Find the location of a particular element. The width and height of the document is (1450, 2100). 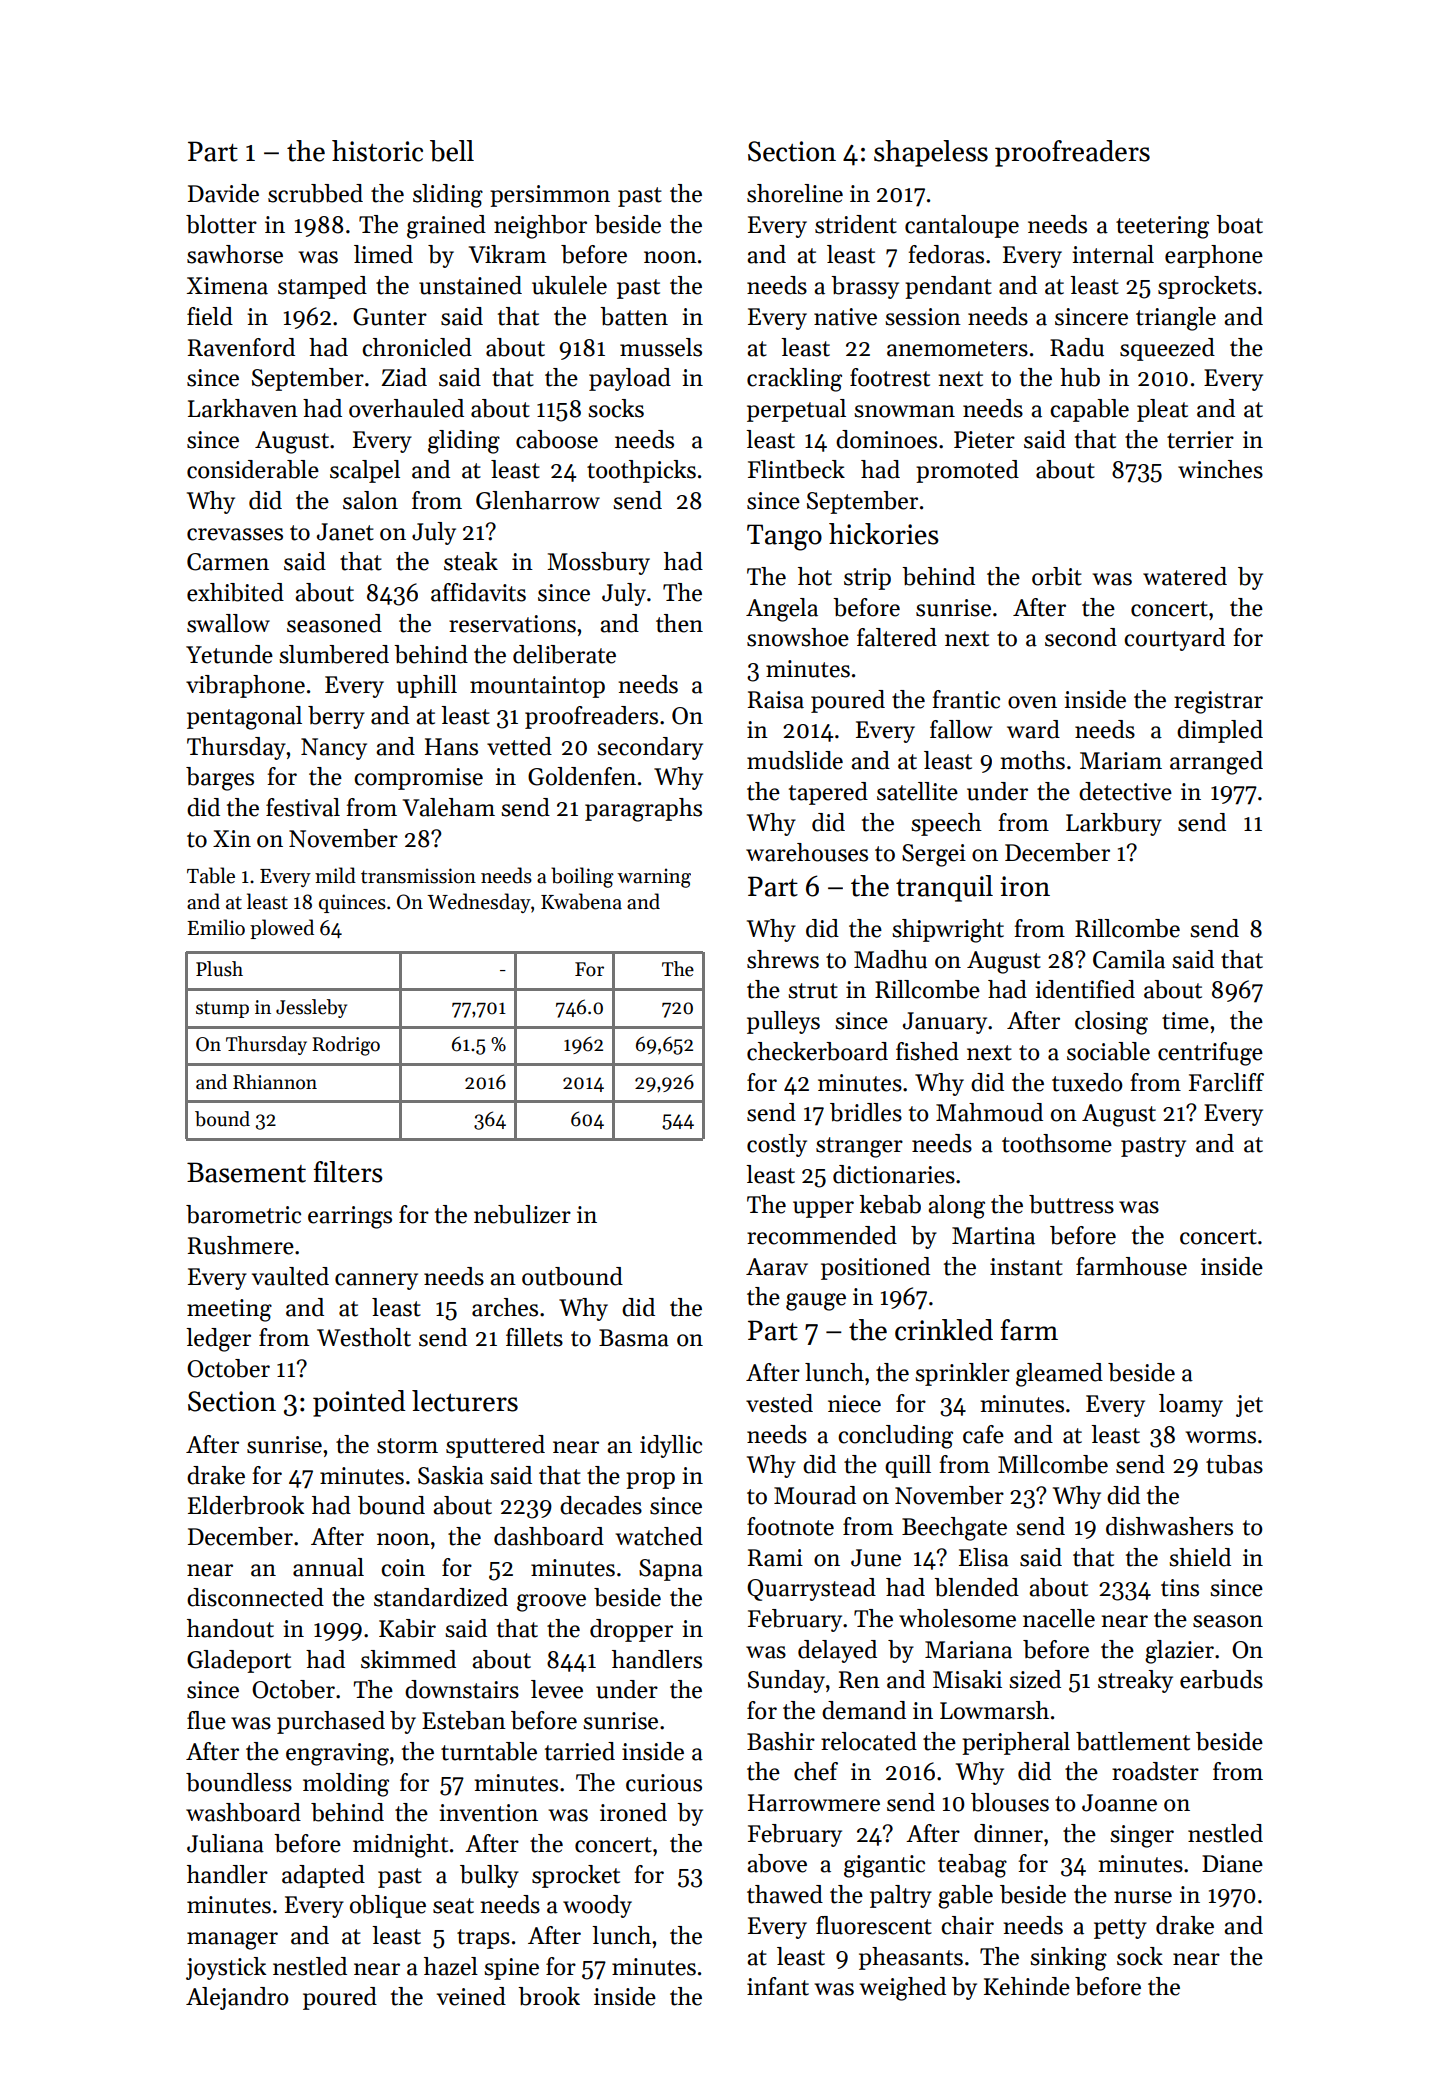

teetering is located at coordinates (1162, 227).
